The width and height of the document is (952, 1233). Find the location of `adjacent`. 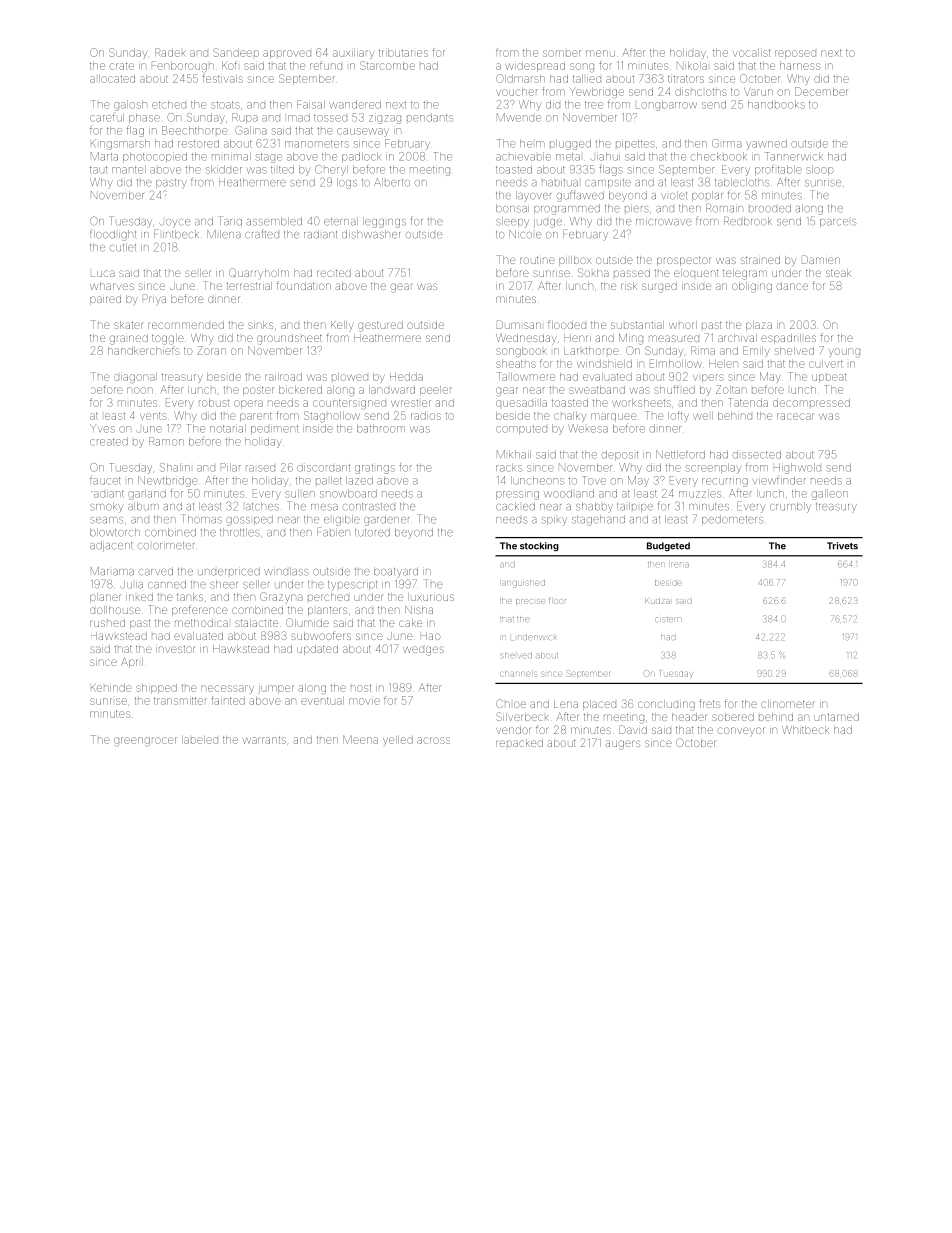

adjacent is located at coordinates (111, 546).
